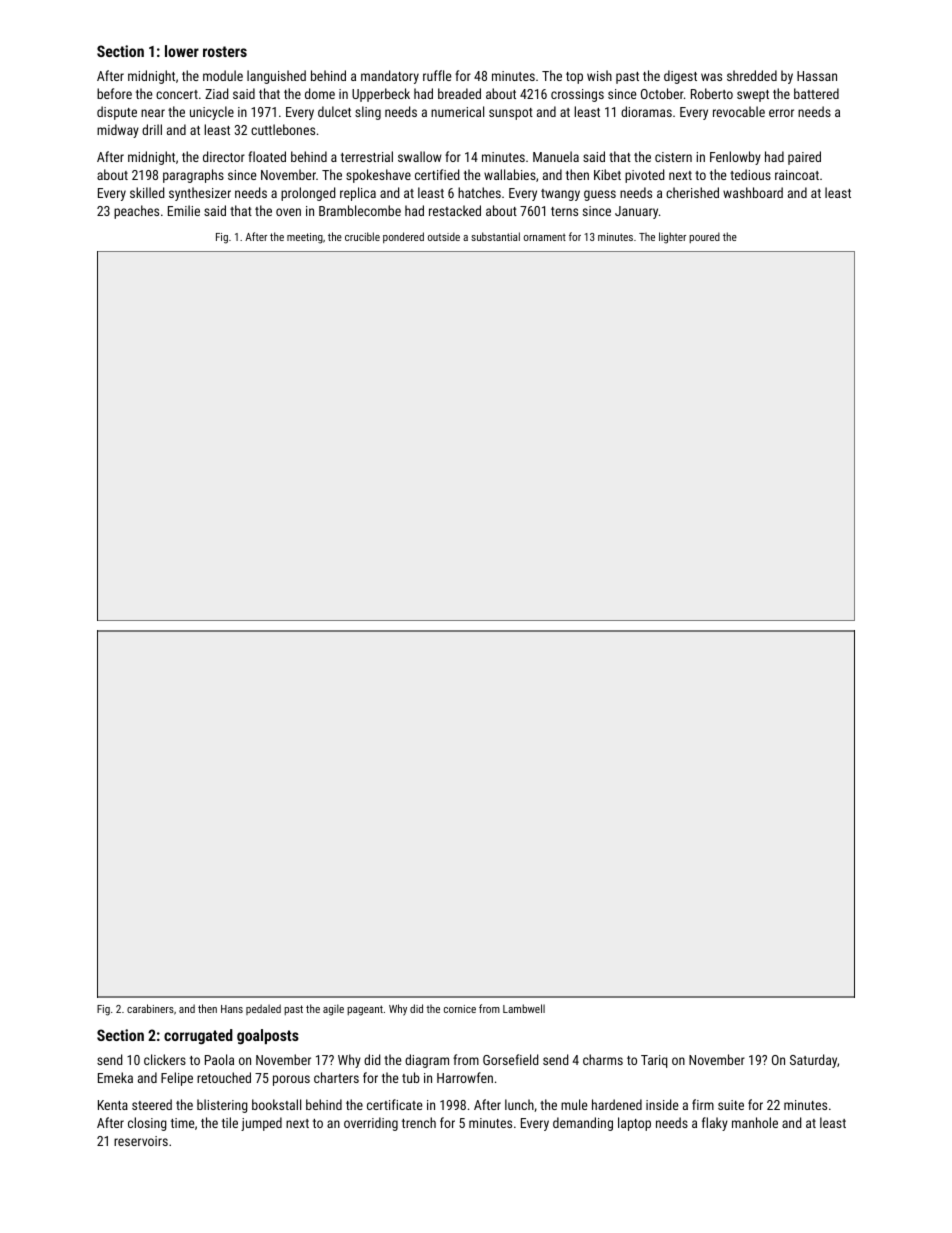 The width and height of the document is (952, 1233). Describe the element at coordinates (672, 238) in the document. I see `lighter` at that location.
